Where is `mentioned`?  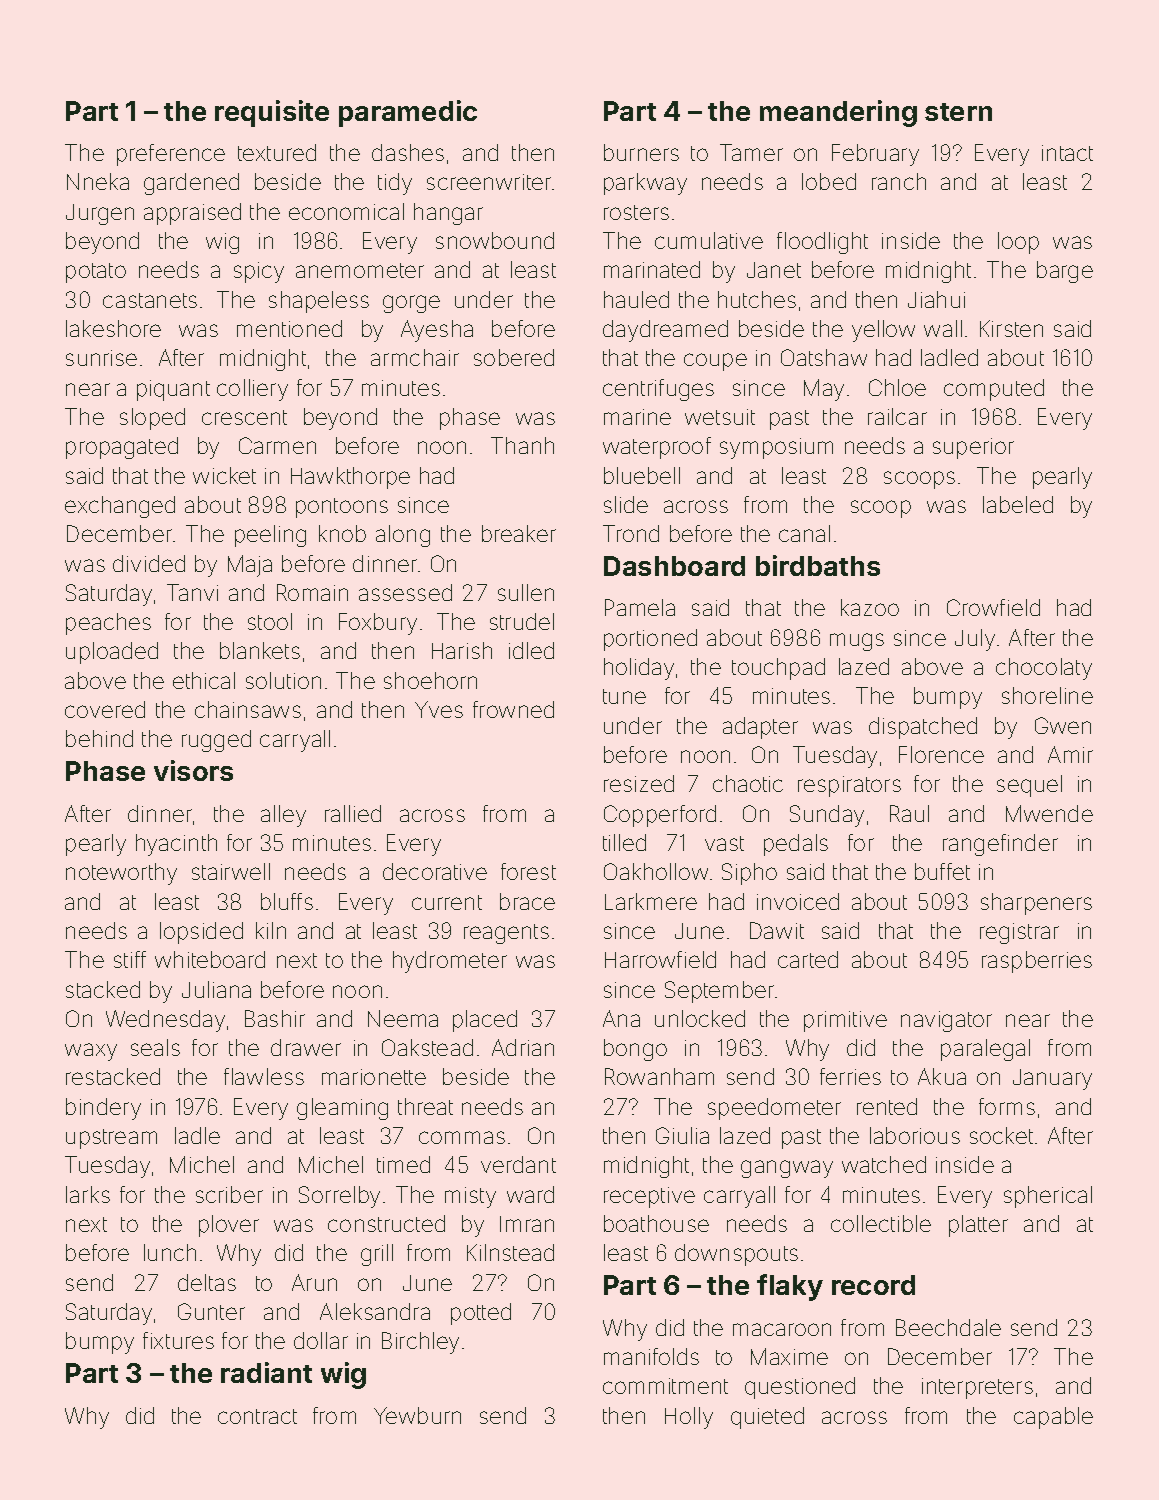
mentioned is located at coordinates (289, 328).
